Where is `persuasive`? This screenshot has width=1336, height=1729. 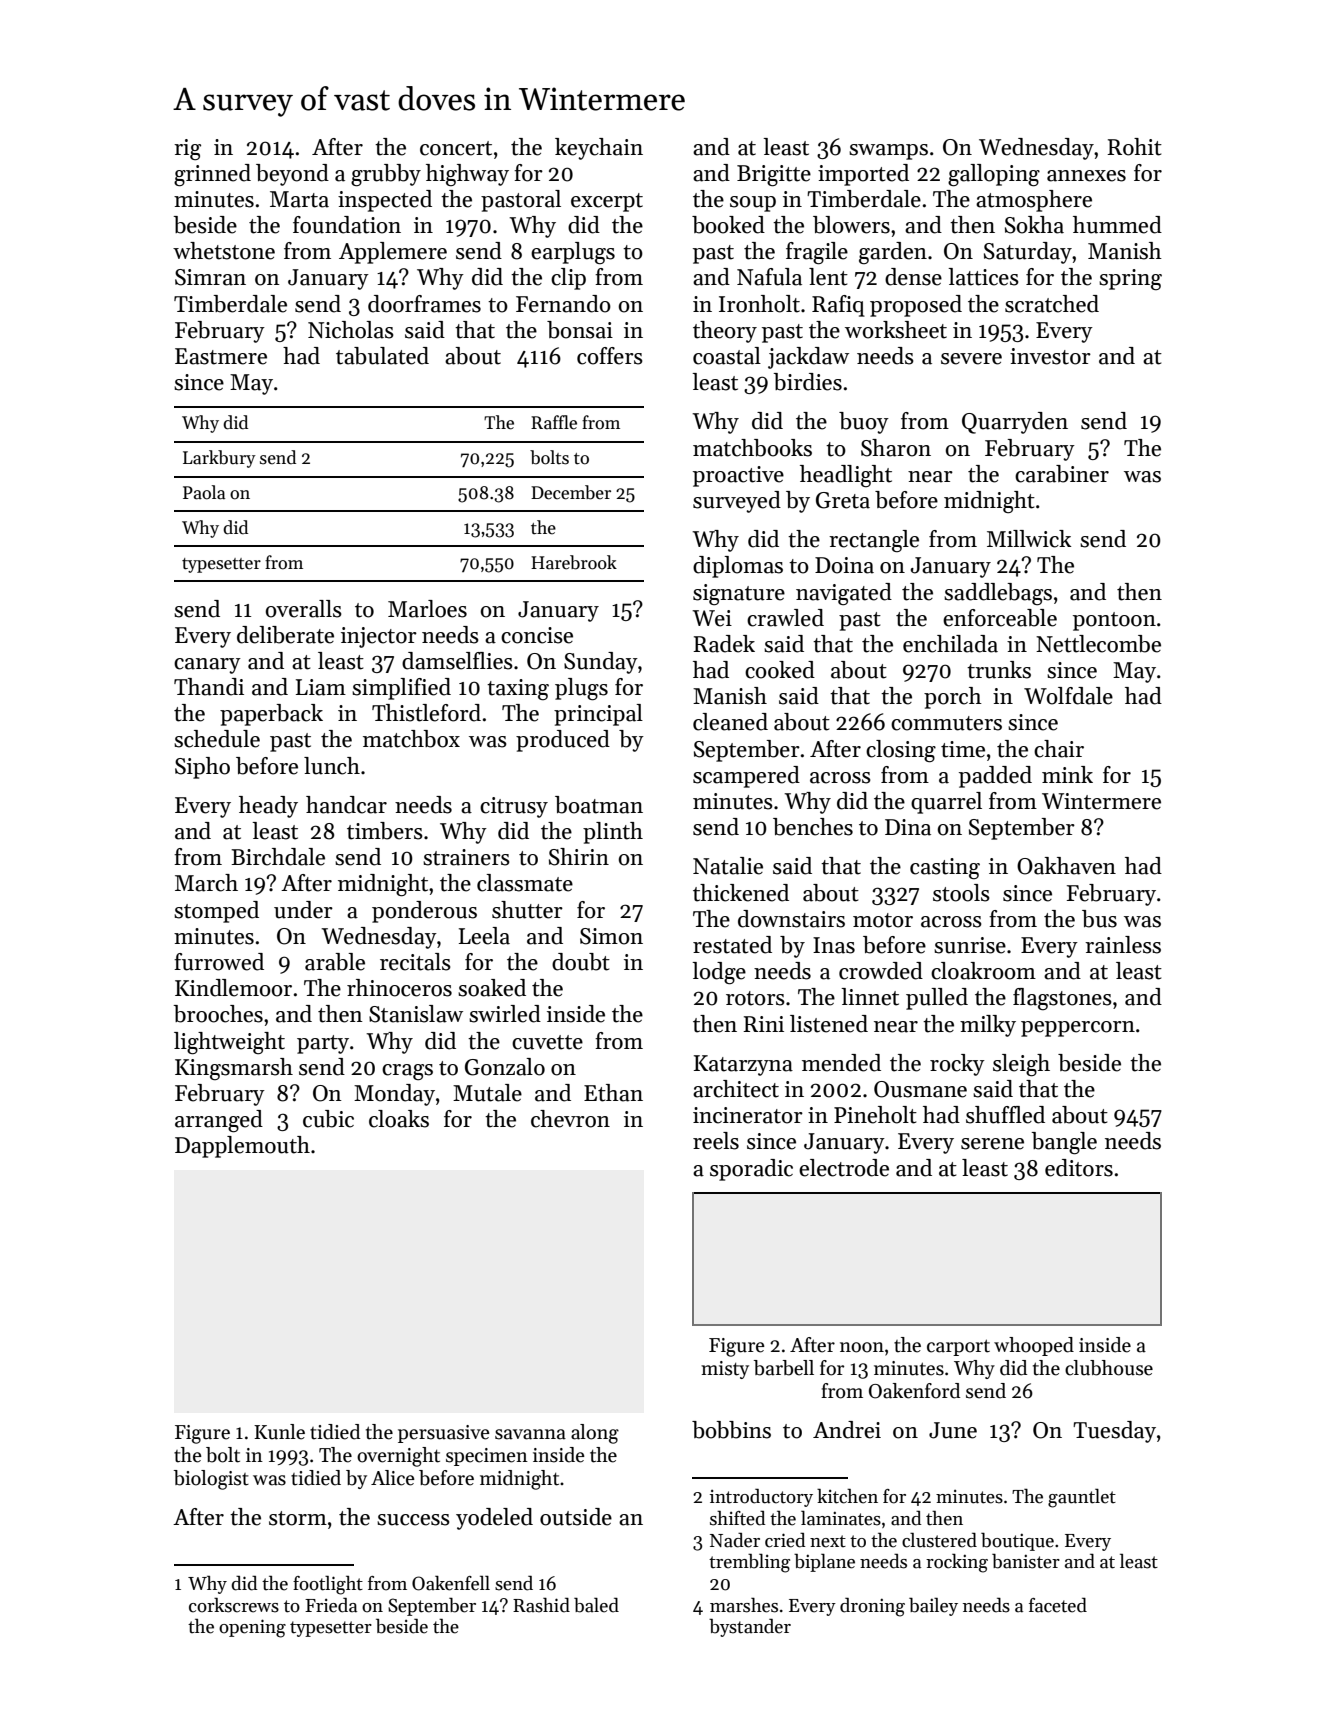
persuasive is located at coordinates (444, 1434).
